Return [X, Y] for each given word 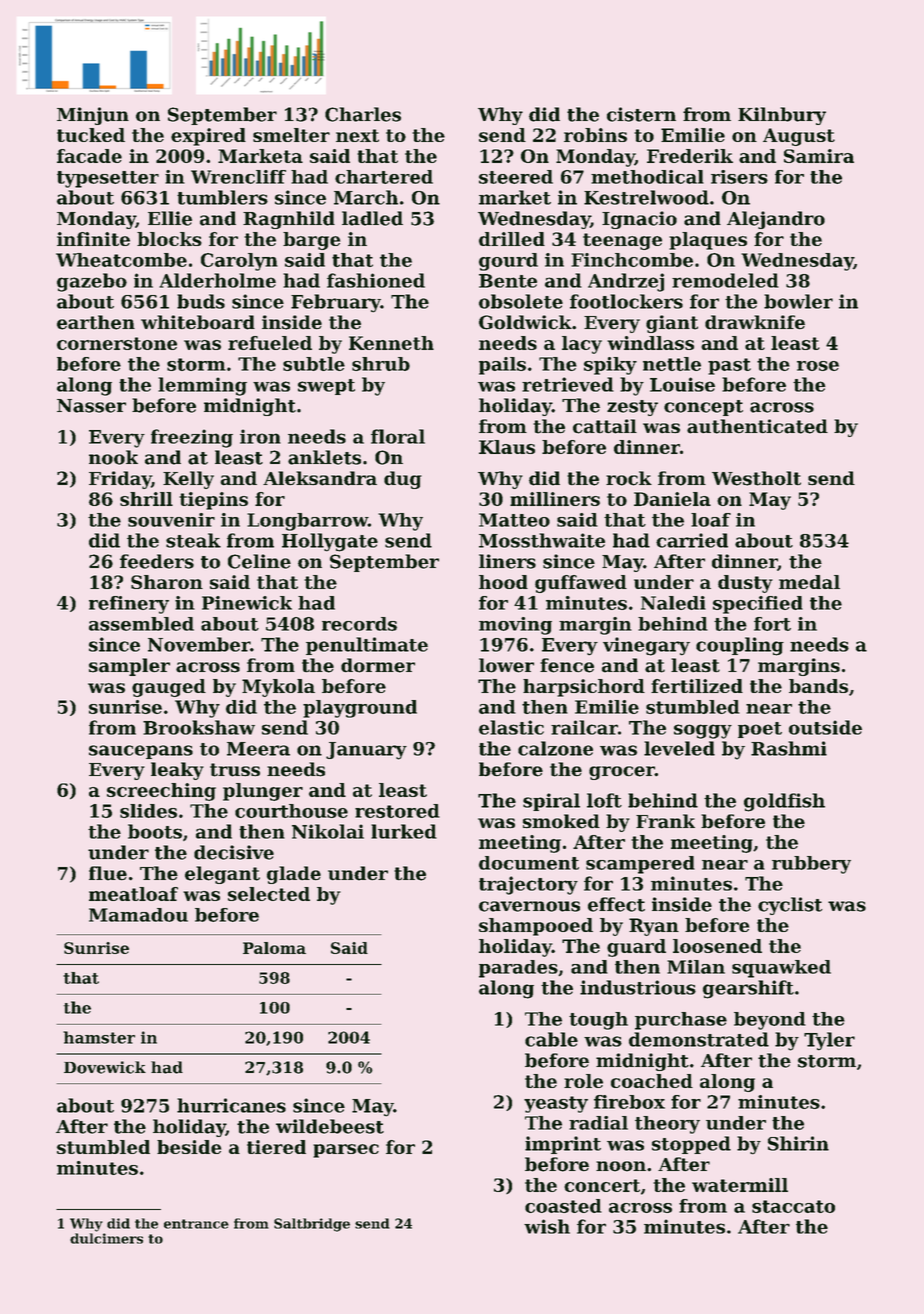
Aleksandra [320, 478]
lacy [582, 345]
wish [547, 1226]
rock [629, 478]
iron [260, 436]
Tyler [829, 1041]
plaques [708, 241]
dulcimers [106, 1238]
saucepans [141, 752]
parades [518, 969]
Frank [665, 821]
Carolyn [239, 262]
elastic [511, 727]
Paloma [274, 948]
